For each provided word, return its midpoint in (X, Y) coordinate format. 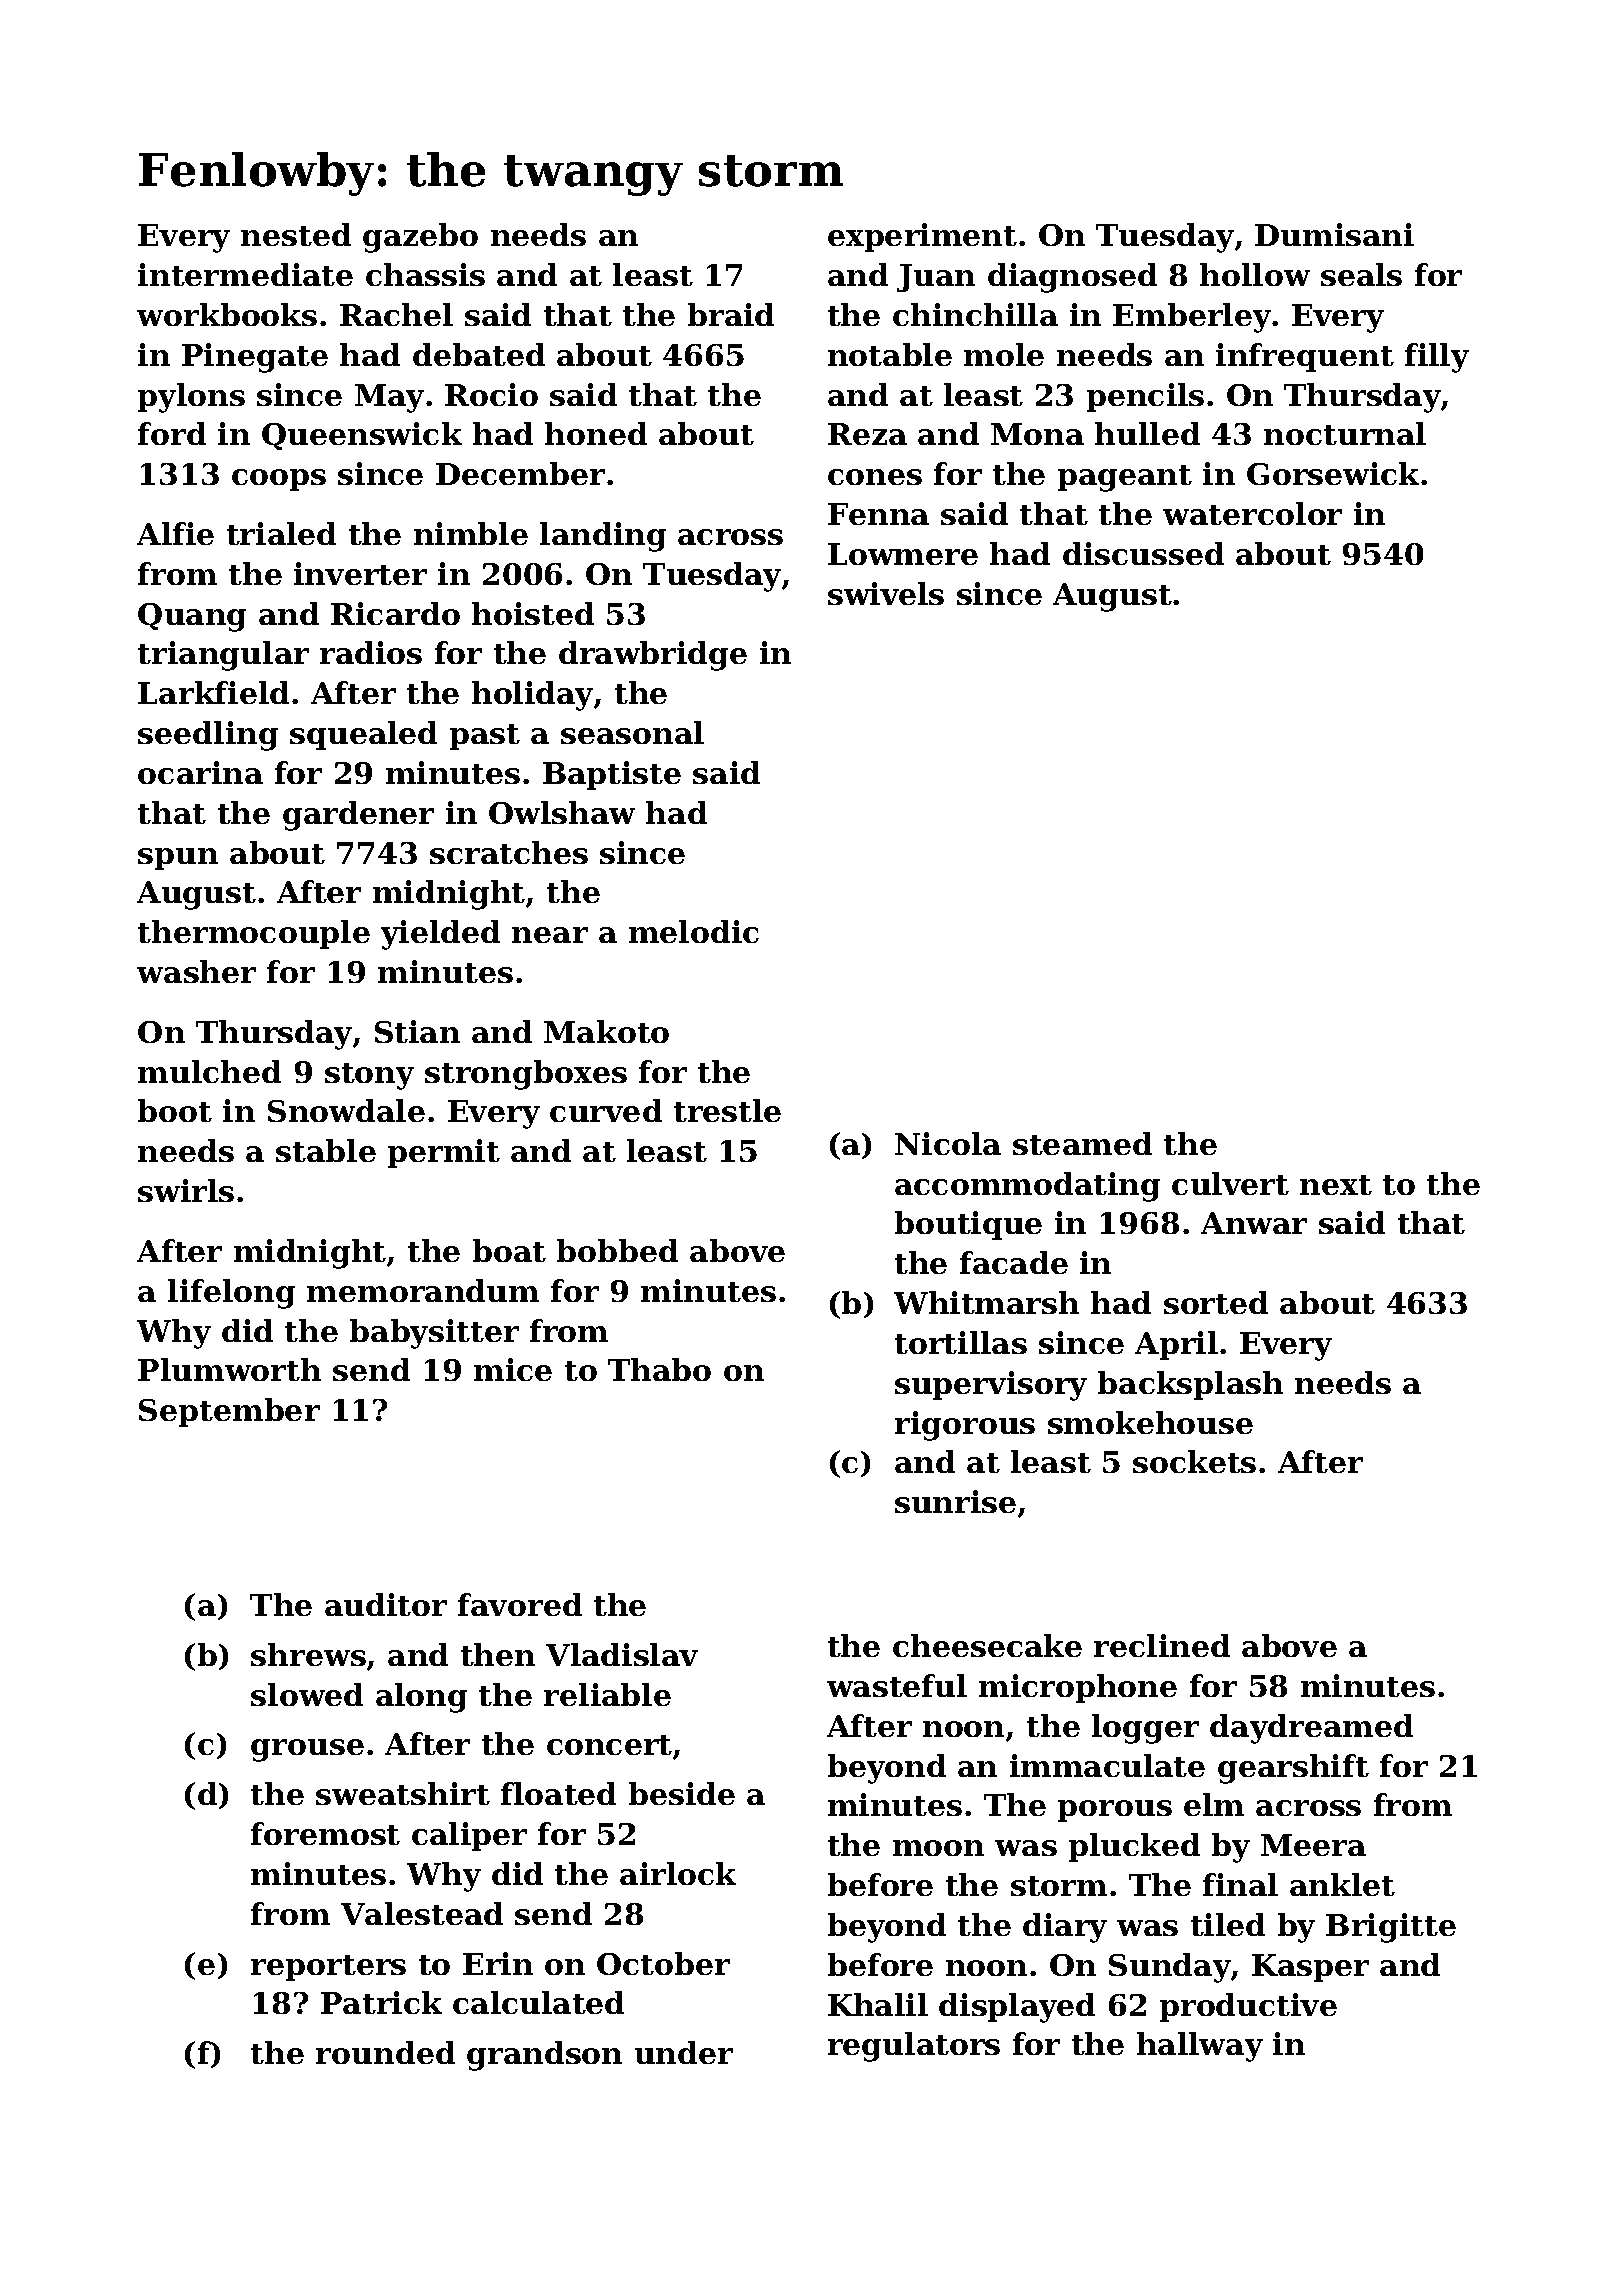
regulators (914, 2047)
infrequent (1305, 357)
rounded (385, 2052)
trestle (727, 1110)
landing (603, 537)
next (1336, 1185)
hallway (1200, 2047)
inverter (360, 573)
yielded (440, 935)
